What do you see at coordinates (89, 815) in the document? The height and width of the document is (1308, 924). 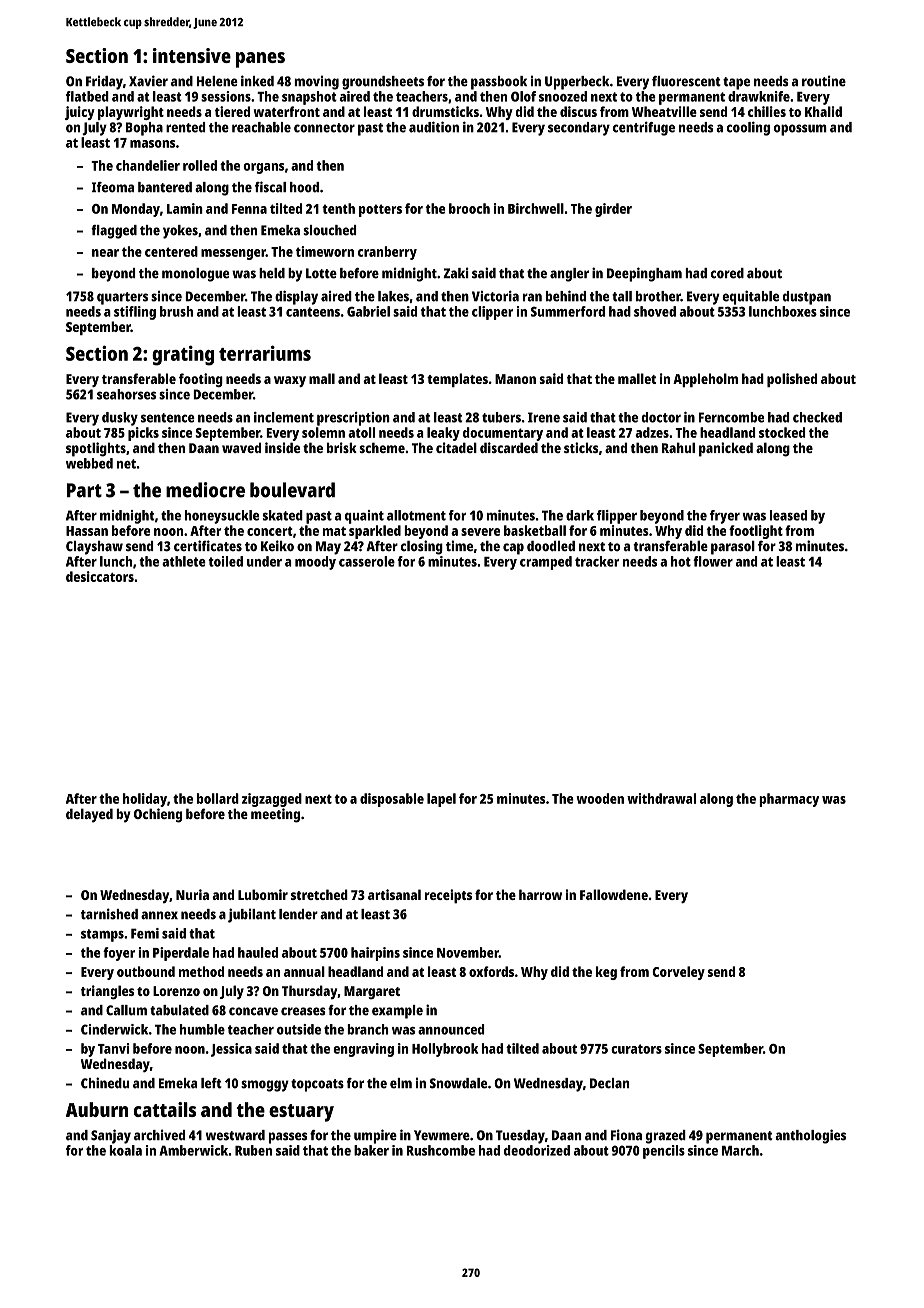 I see `delayed` at bounding box center [89, 815].
